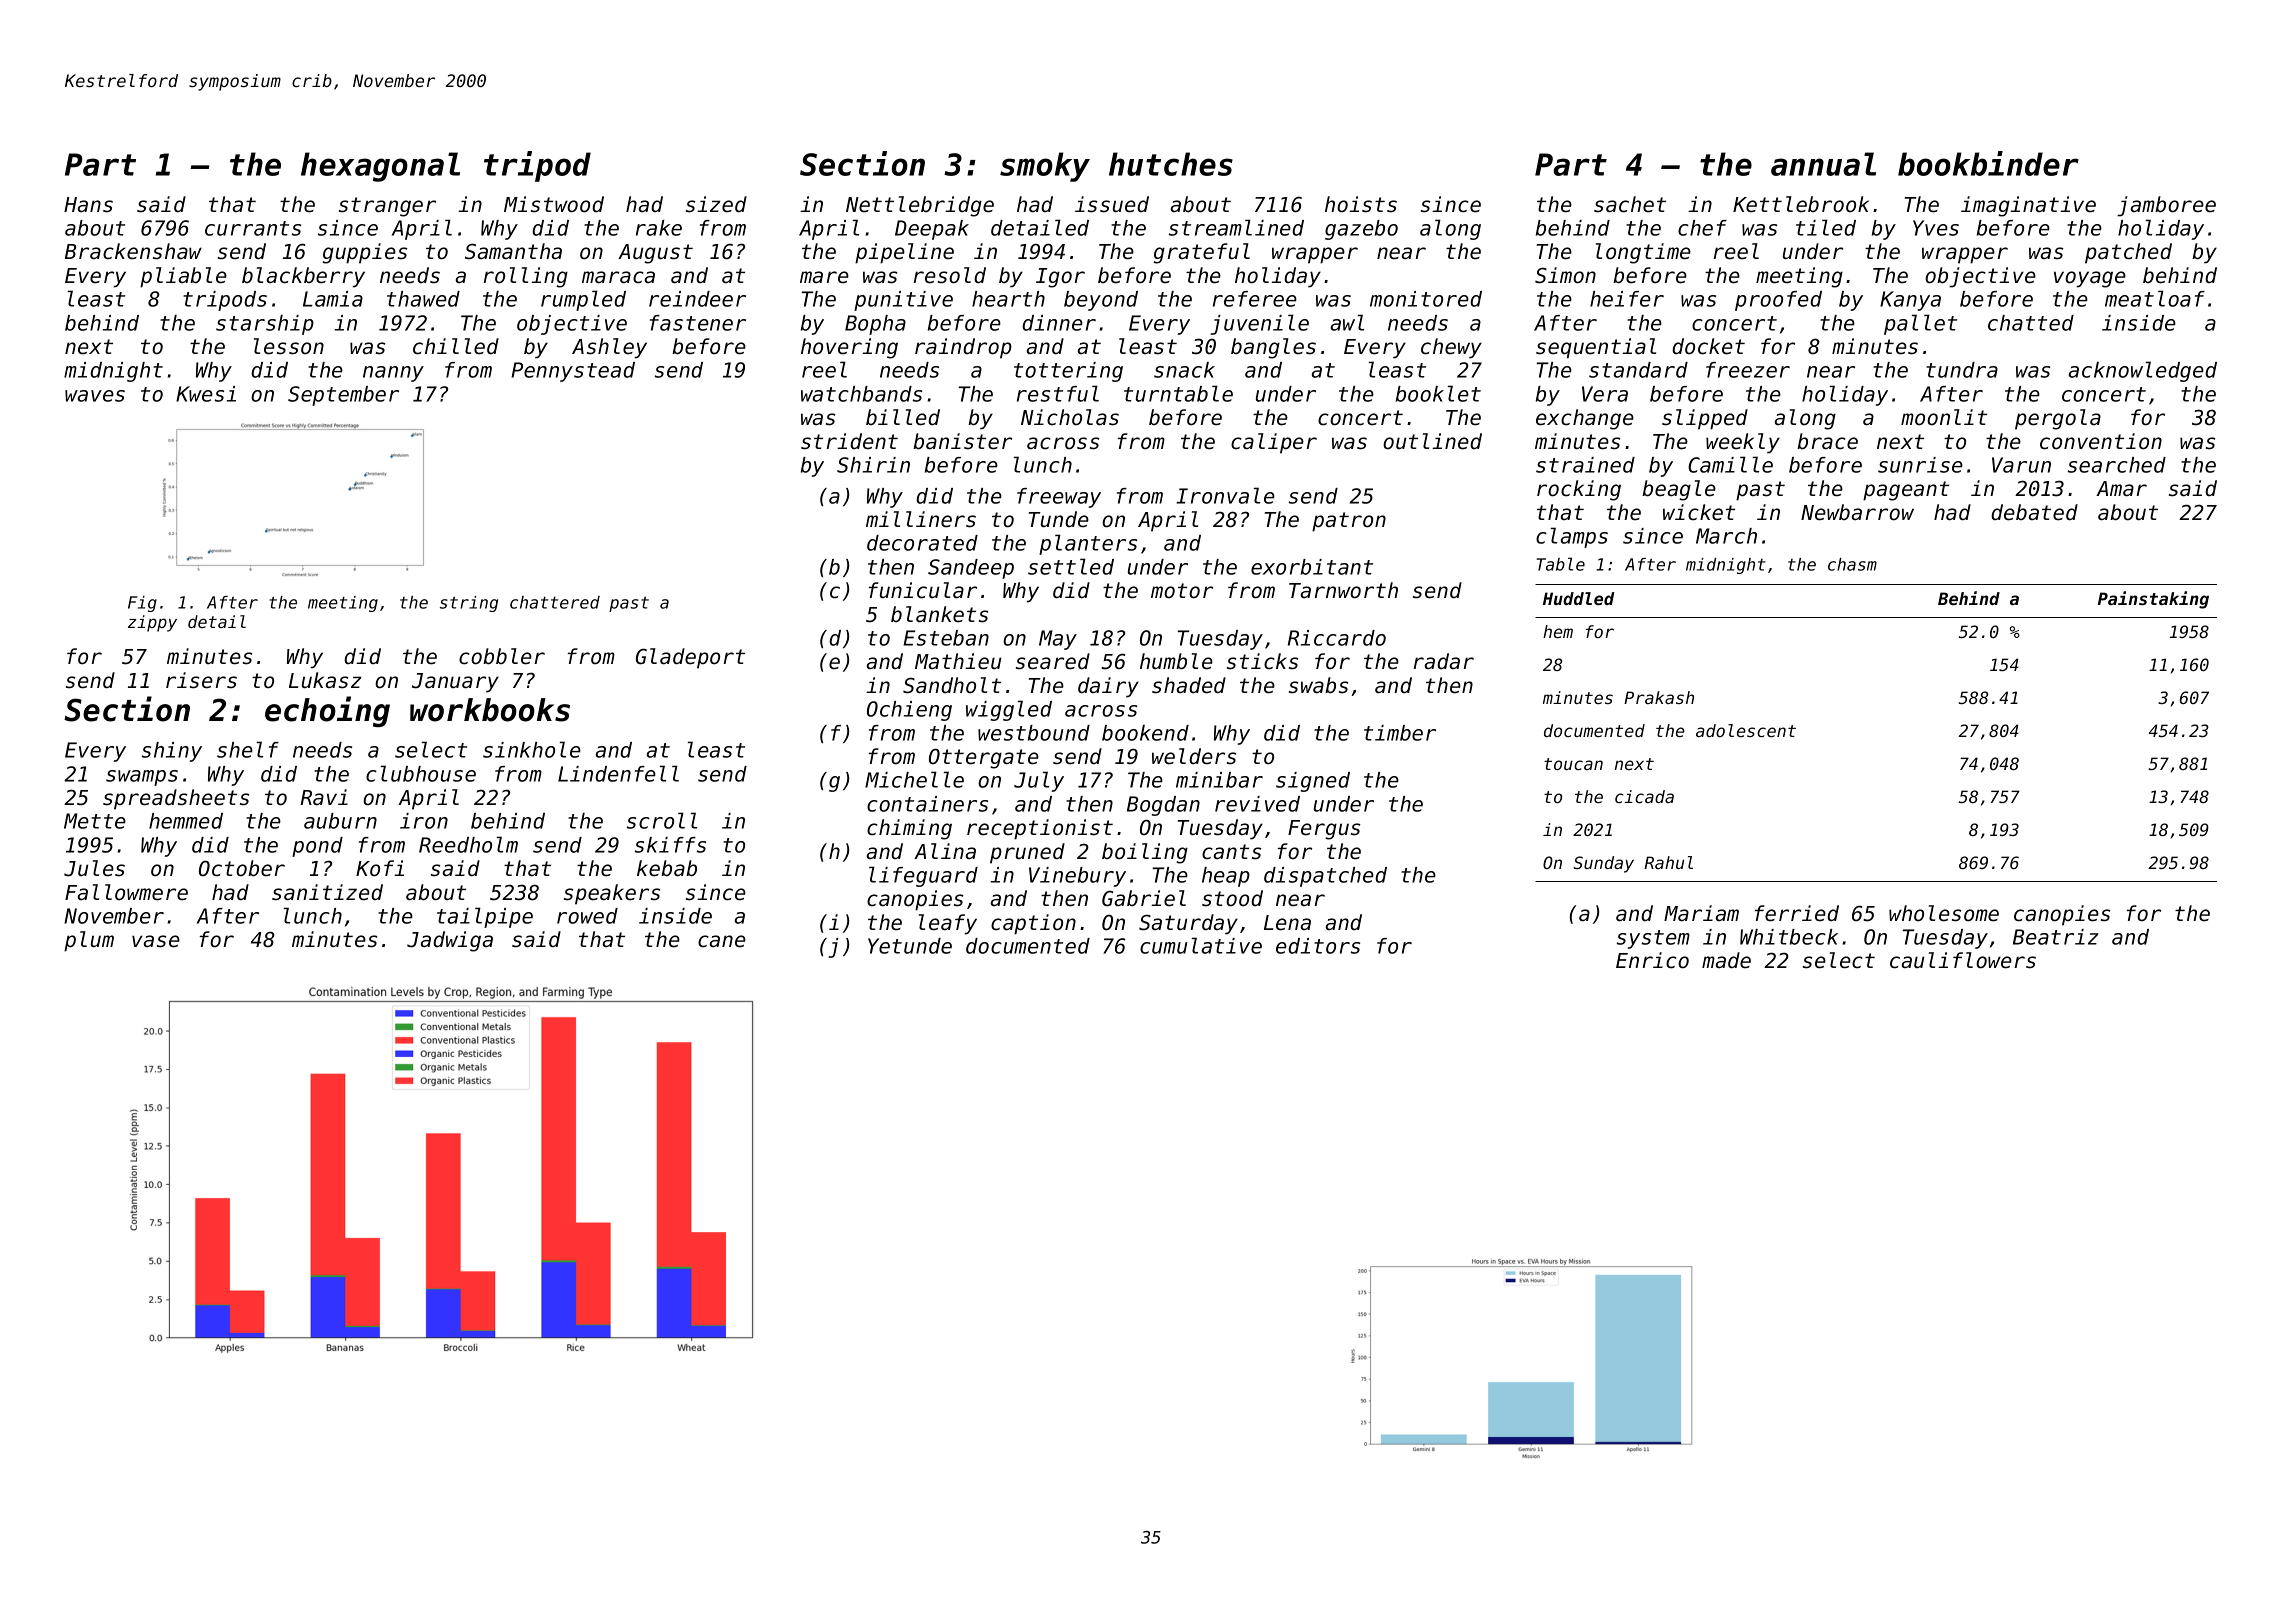 This image has width=2282, height=1614. I want to click on chattered, so click(555, 602).
